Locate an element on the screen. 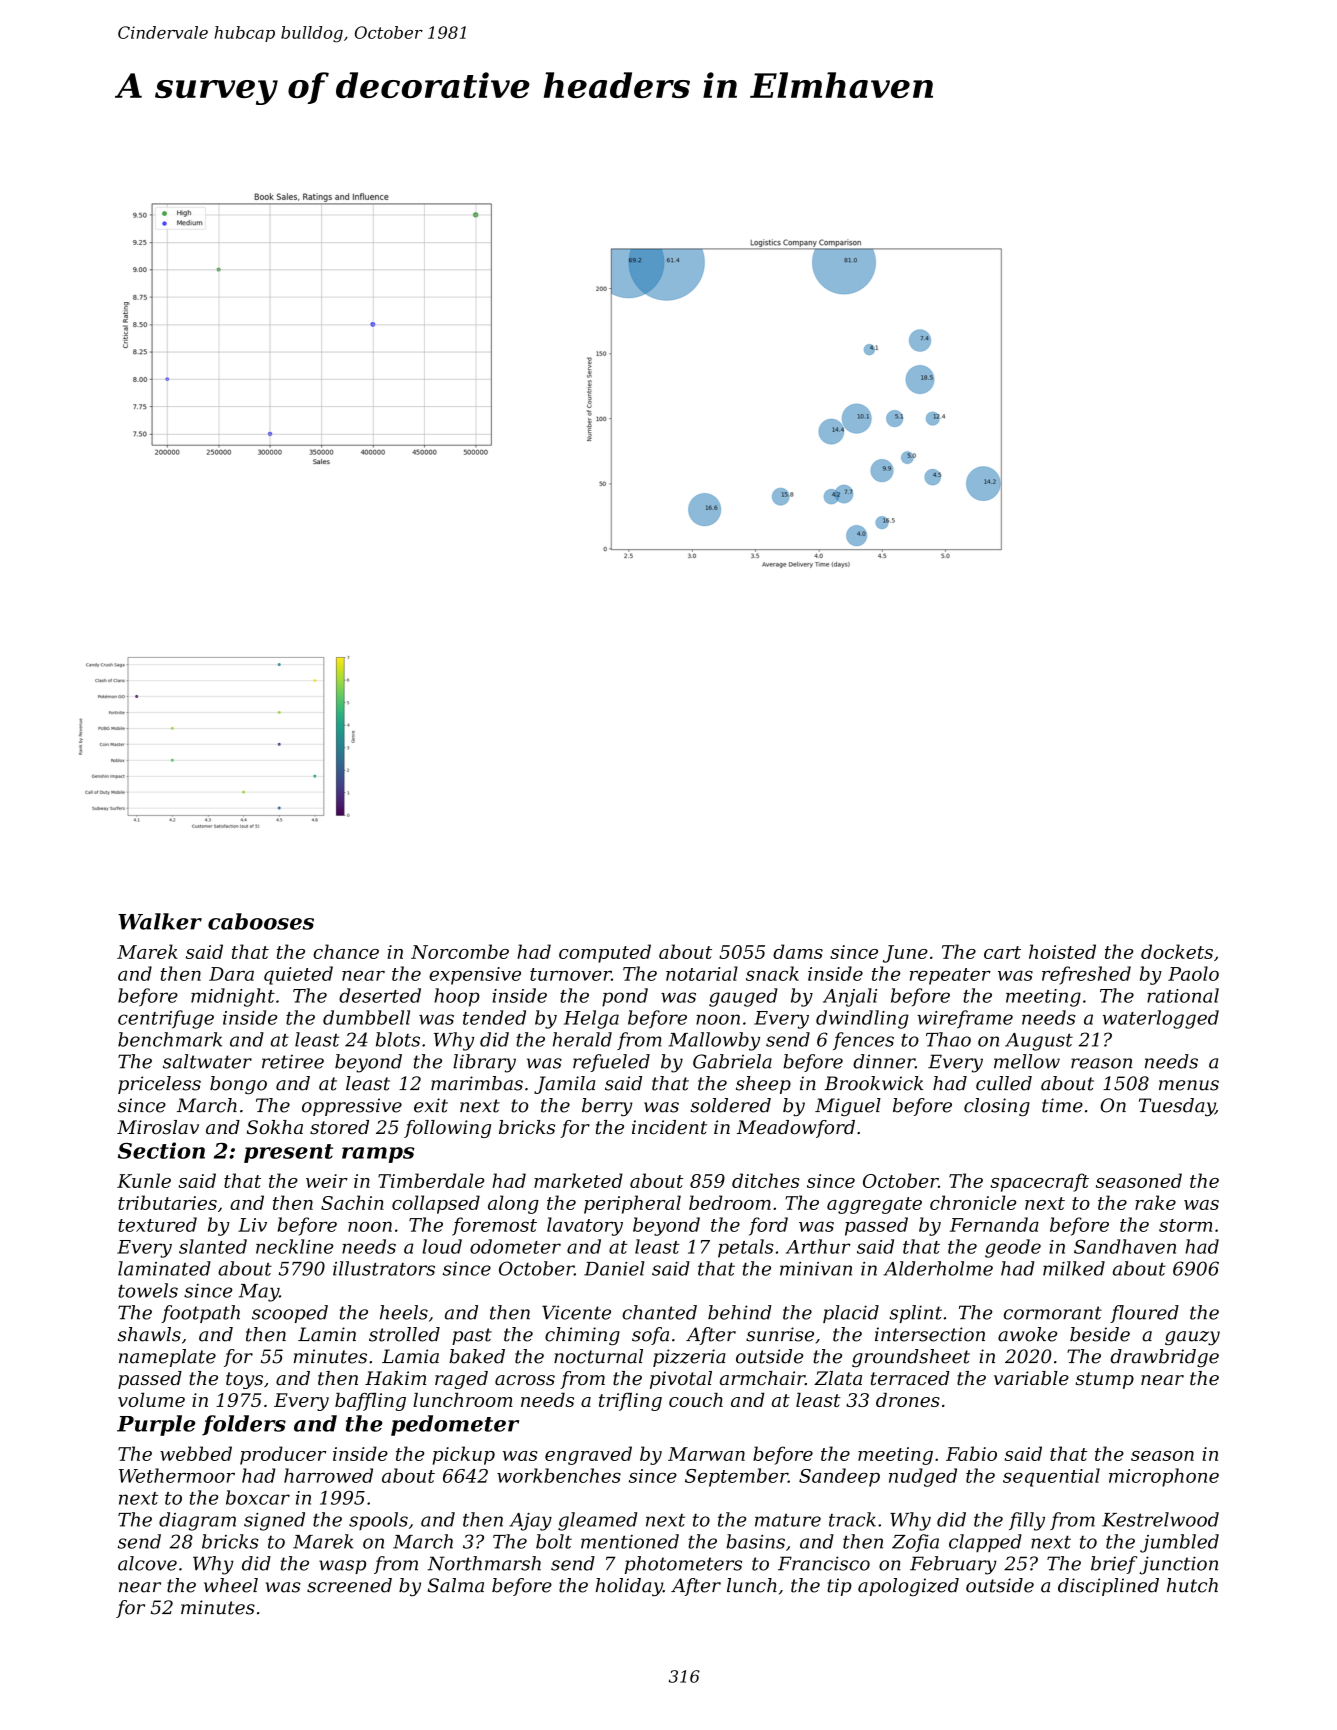 The width and height of the screenshot is (1337, 1730). bongo is located at coordinates (238, 1085).
